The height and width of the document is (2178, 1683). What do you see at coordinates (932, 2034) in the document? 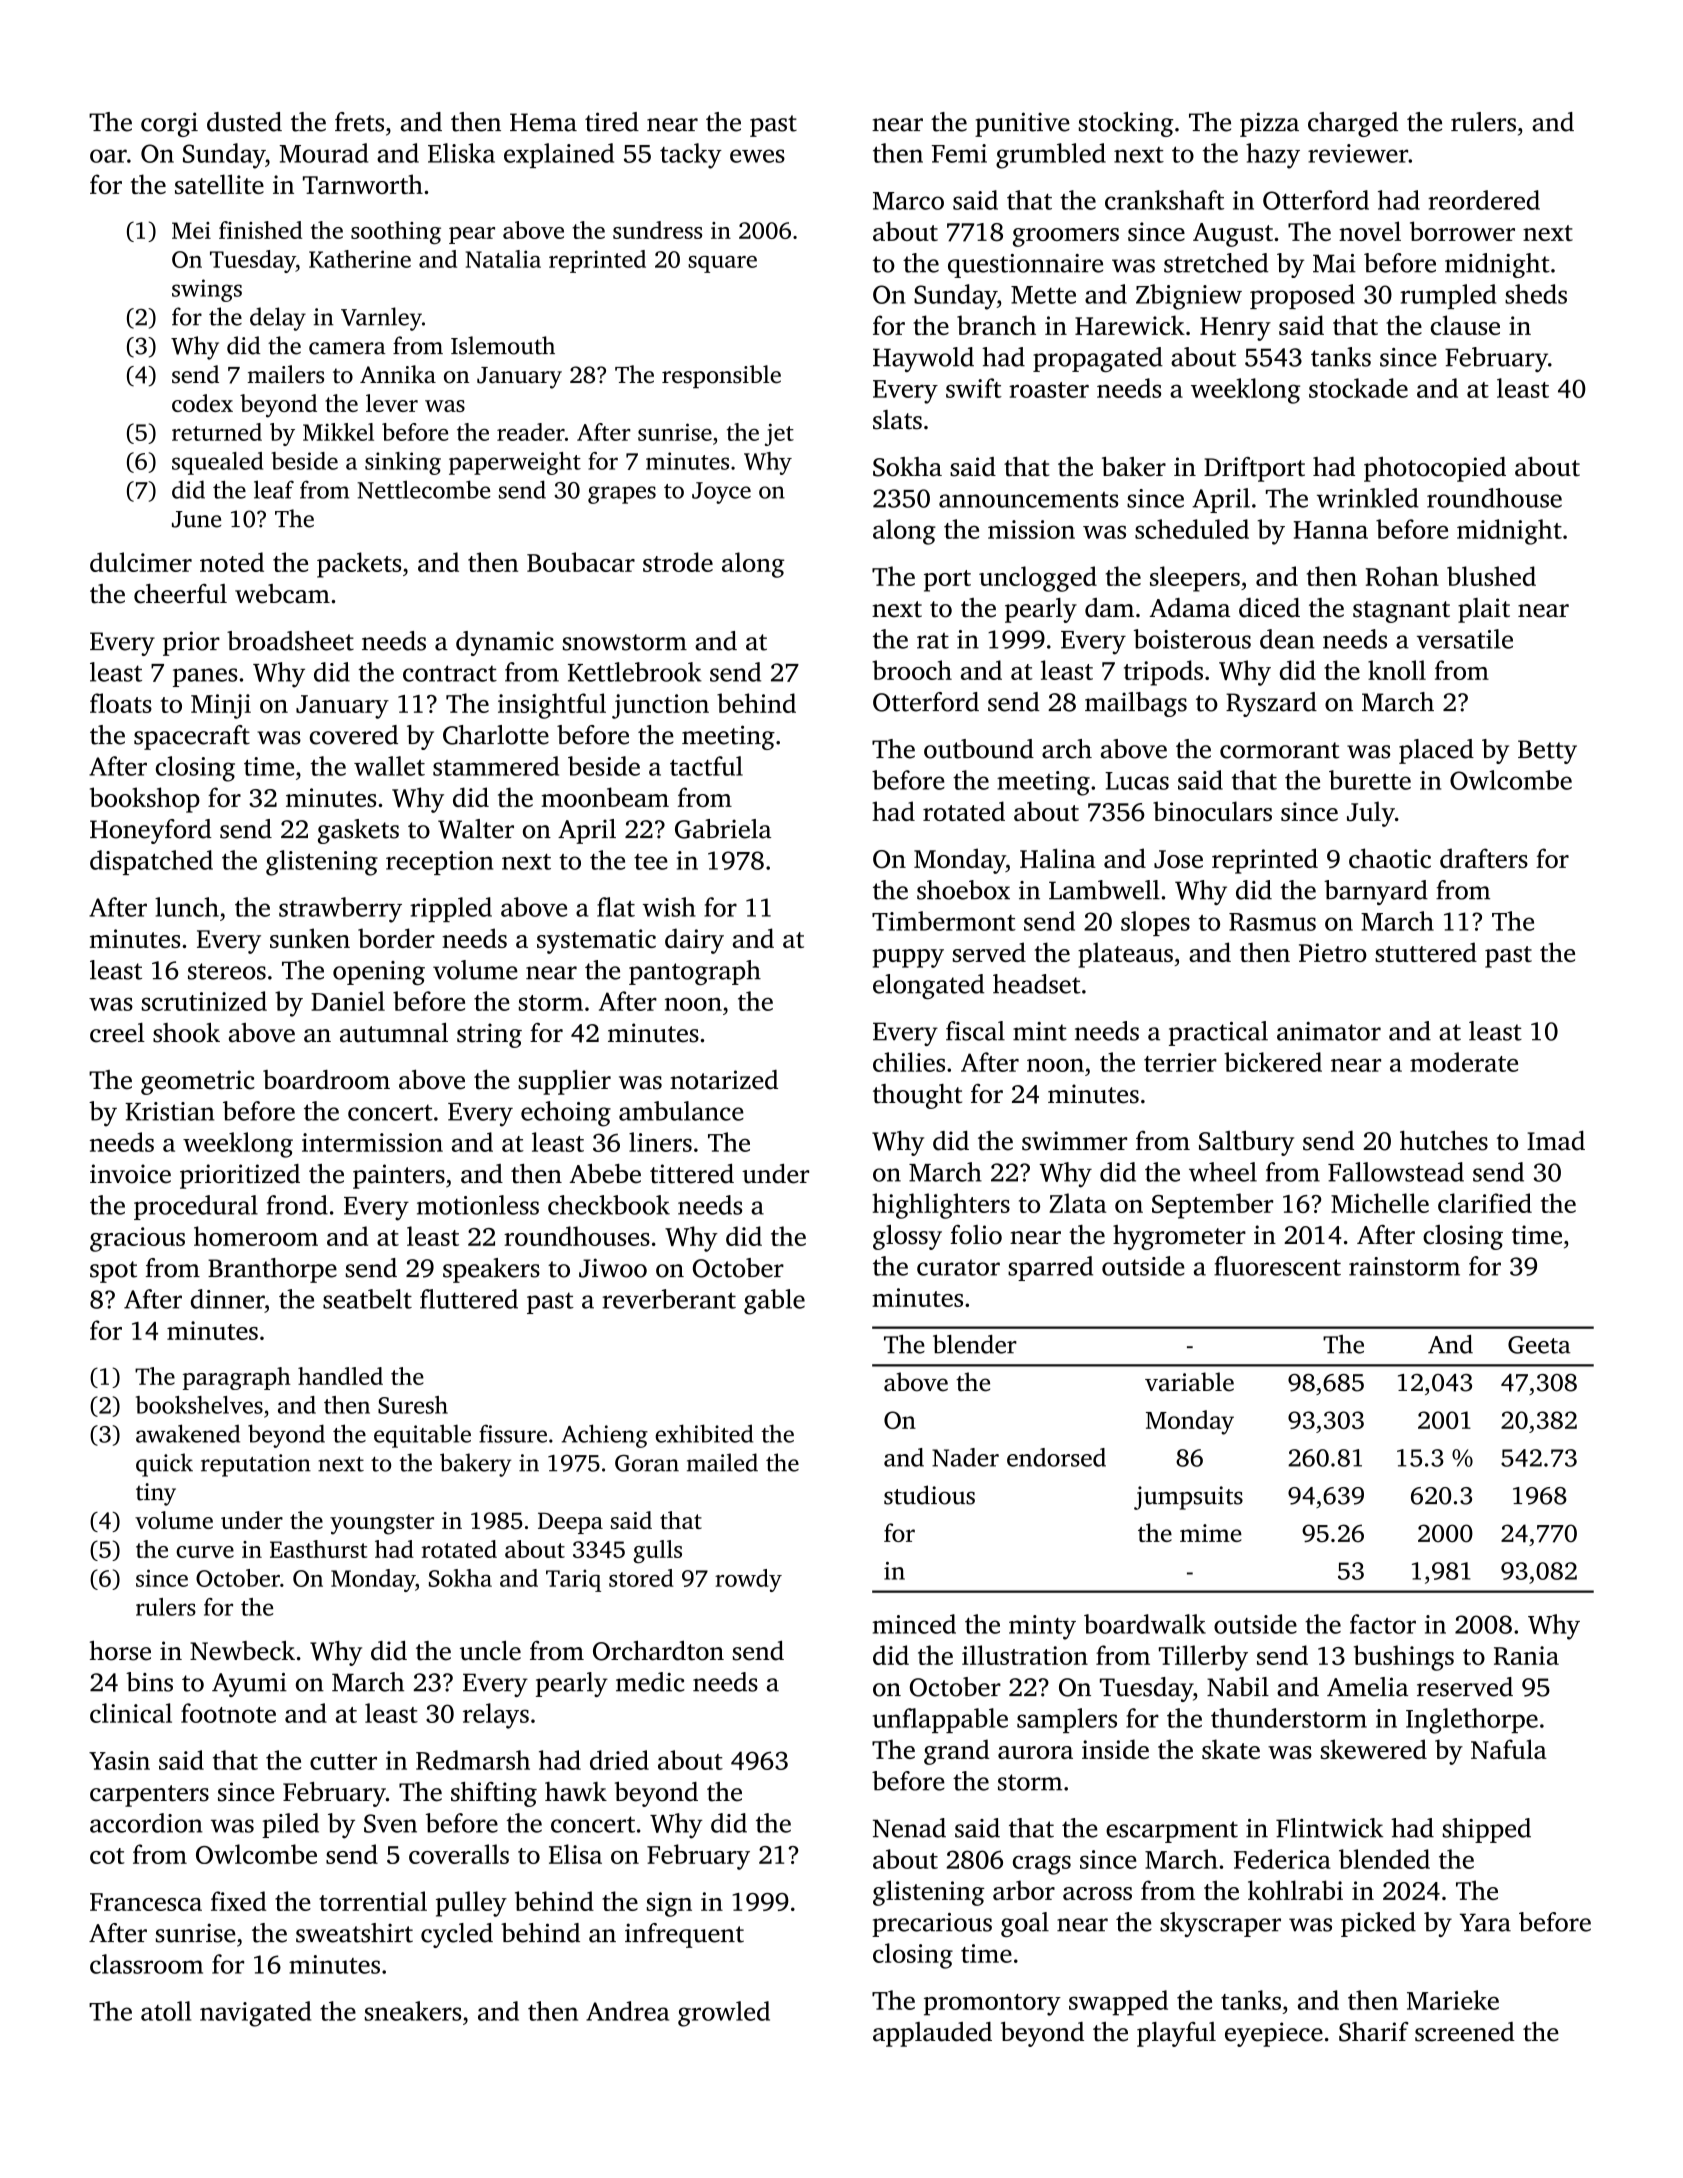
I see `applauded` at bounding box center [932, 2034].
